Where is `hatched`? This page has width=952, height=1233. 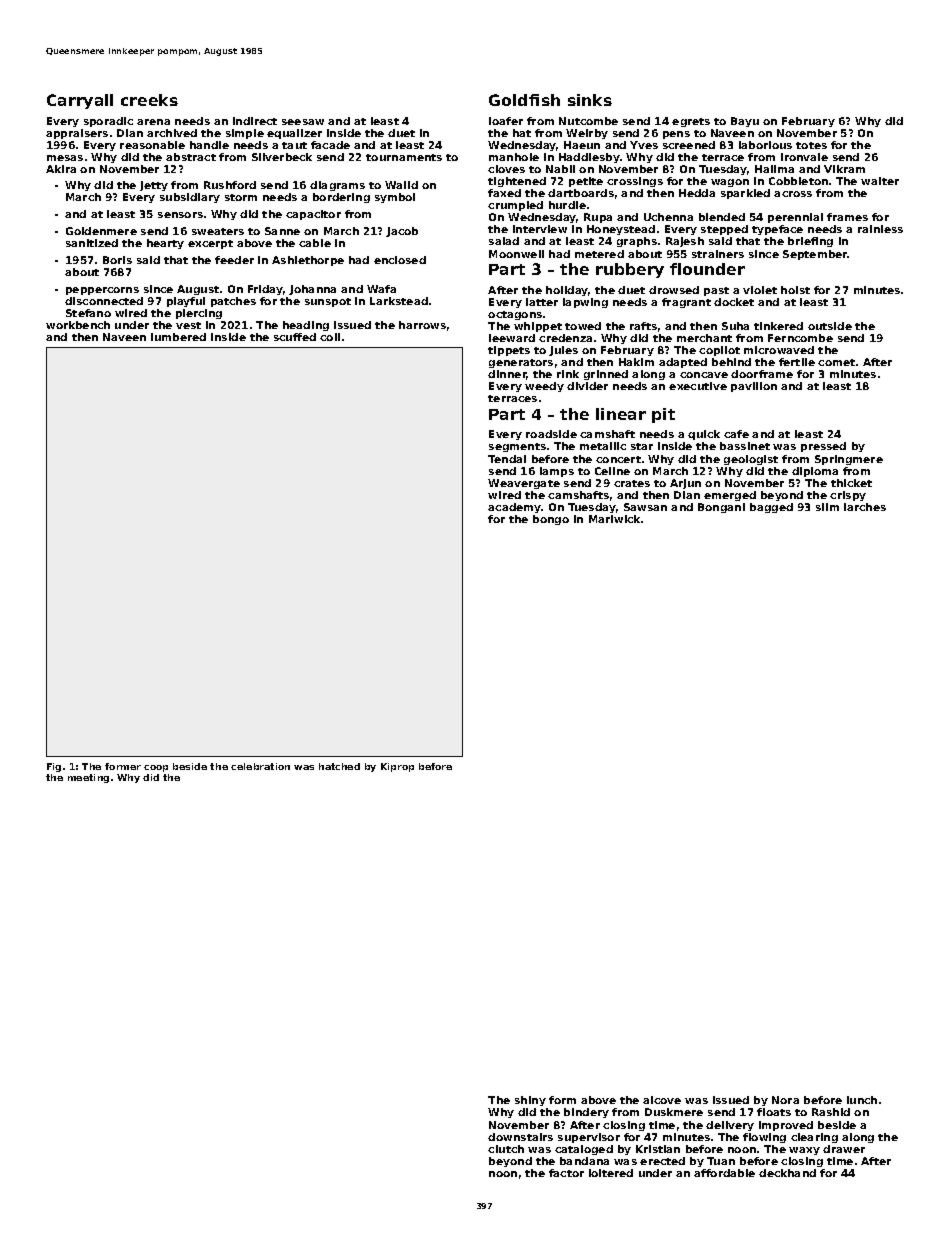
hatched is located at coordinates (339, 766).
